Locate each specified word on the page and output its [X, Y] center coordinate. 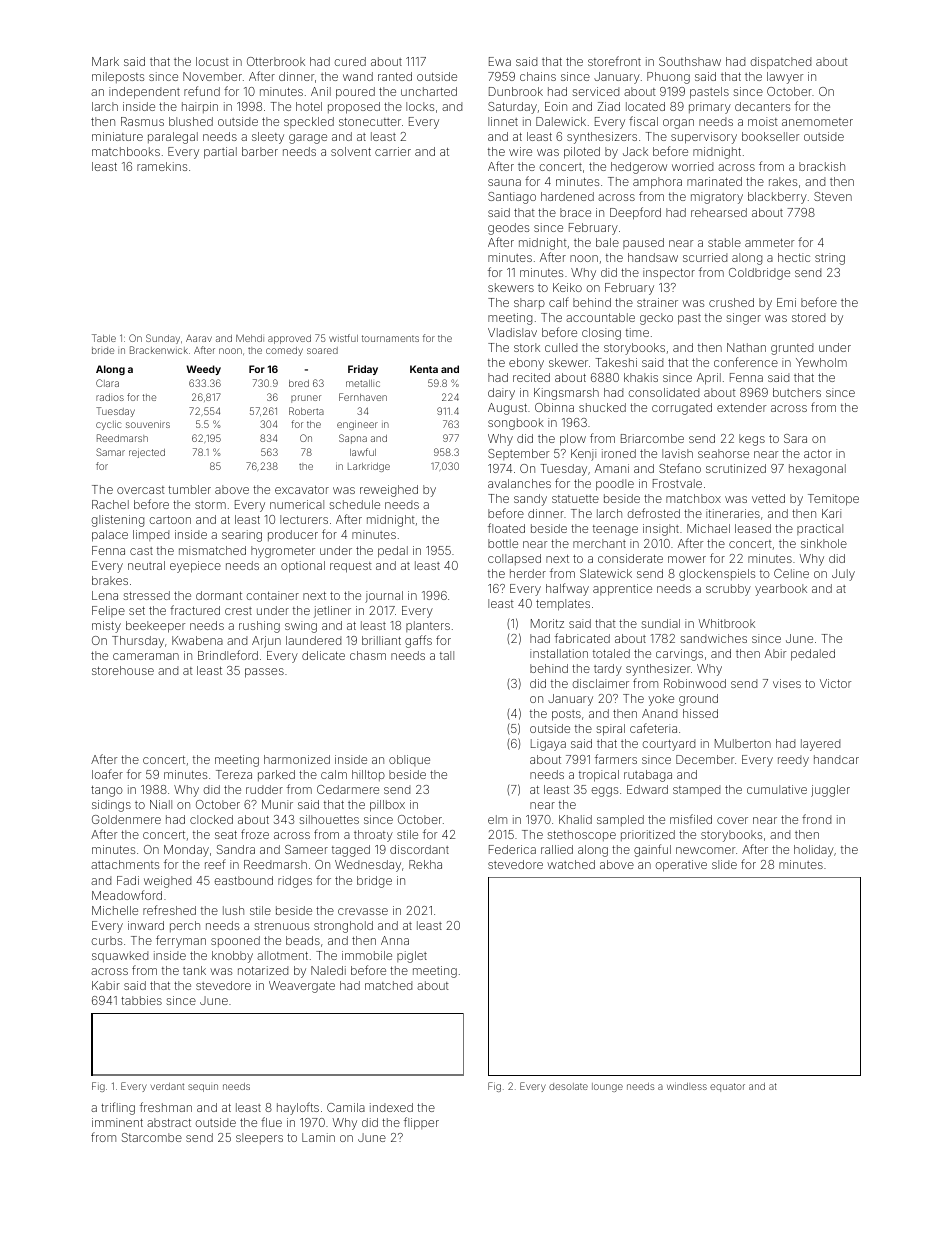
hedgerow [639, 168]
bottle [503, 543]
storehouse [123, 670]
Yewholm [821, 362]
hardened [567, 196]
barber [260, 151]
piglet [412, 957]
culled [561, 347]
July [843, 575]
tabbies [141, 1000]
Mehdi [250, 338]
